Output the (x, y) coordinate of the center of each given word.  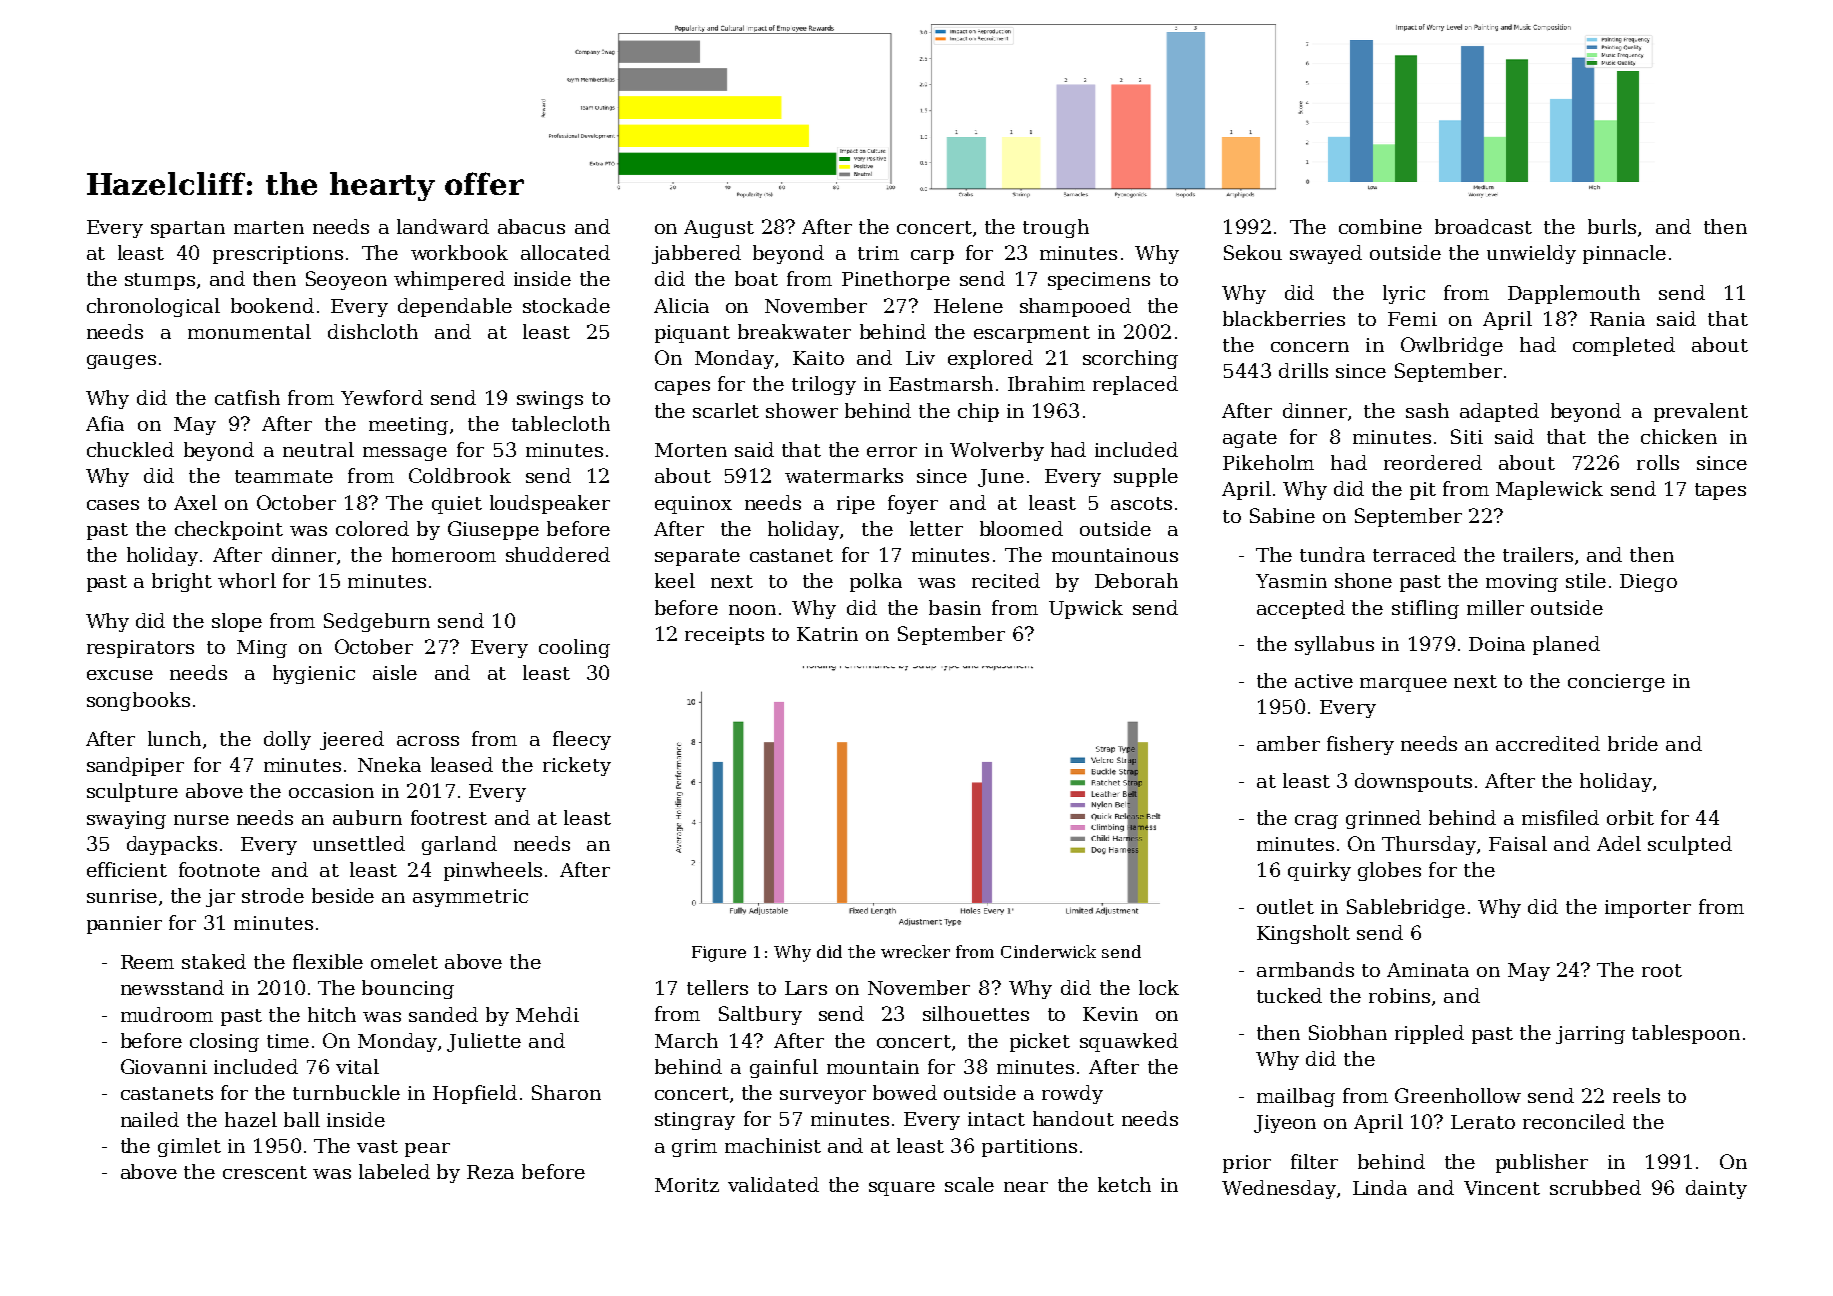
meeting (408, 426)
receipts (724, 636)
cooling (574, 648)
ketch (1124, 1184)
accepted (1301, 609)
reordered (1433, 462)
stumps (160, 281)
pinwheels (493, 871)
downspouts (1413, 782)
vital (357, 1066)
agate (1250, 439)
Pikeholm (1268, 462)
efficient (127, 869)
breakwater (794, 331)
